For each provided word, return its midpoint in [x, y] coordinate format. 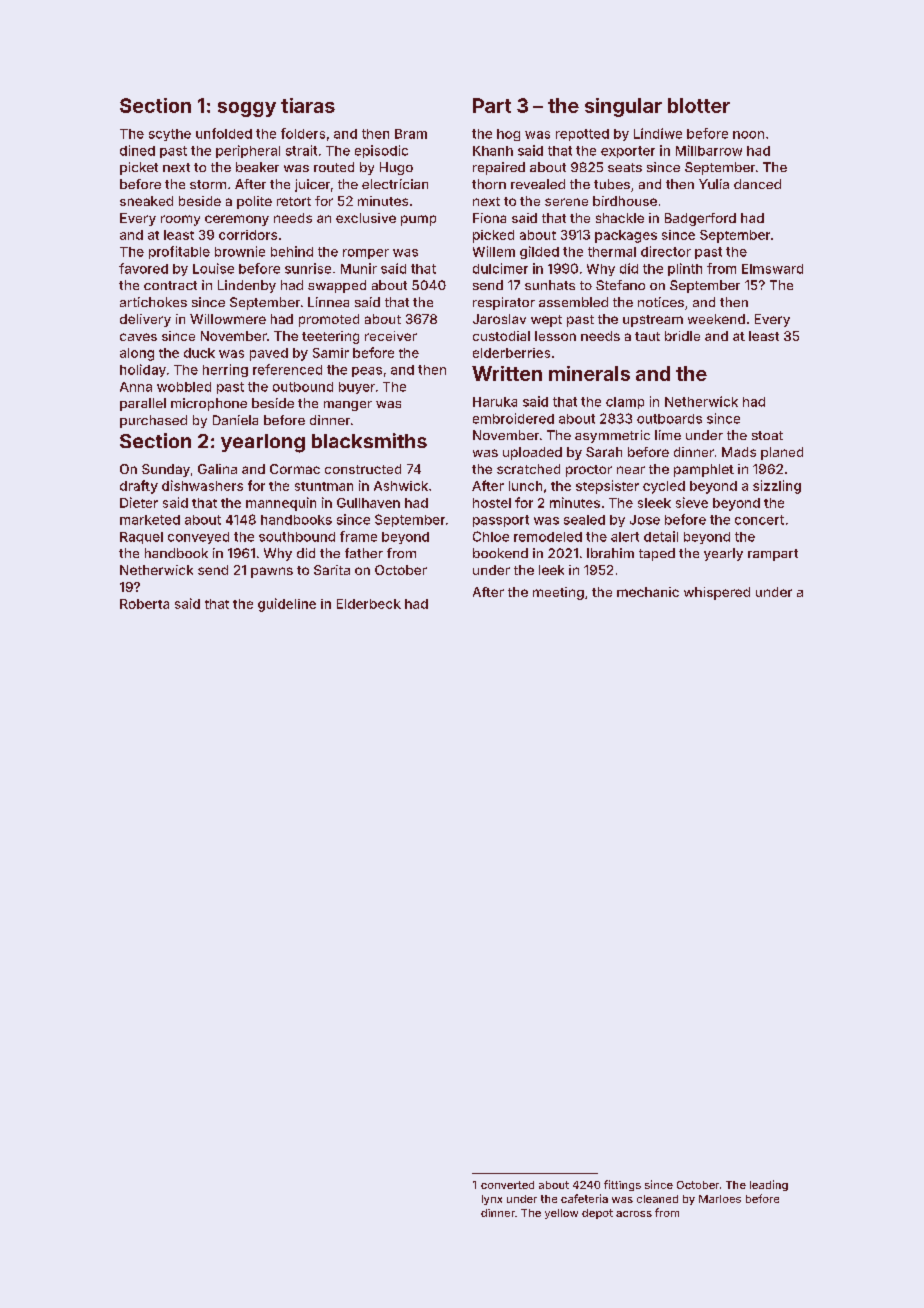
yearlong [263, 443]
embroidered [513, 418]
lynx [492, 1200]
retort [294, 201]
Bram [411, 134]
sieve [692, 502]
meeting [558, 593]
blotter [699, 105]
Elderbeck [369, 604]
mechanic [648, 592]
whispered [717, 593]
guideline [287, 605]
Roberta [144, 604]
